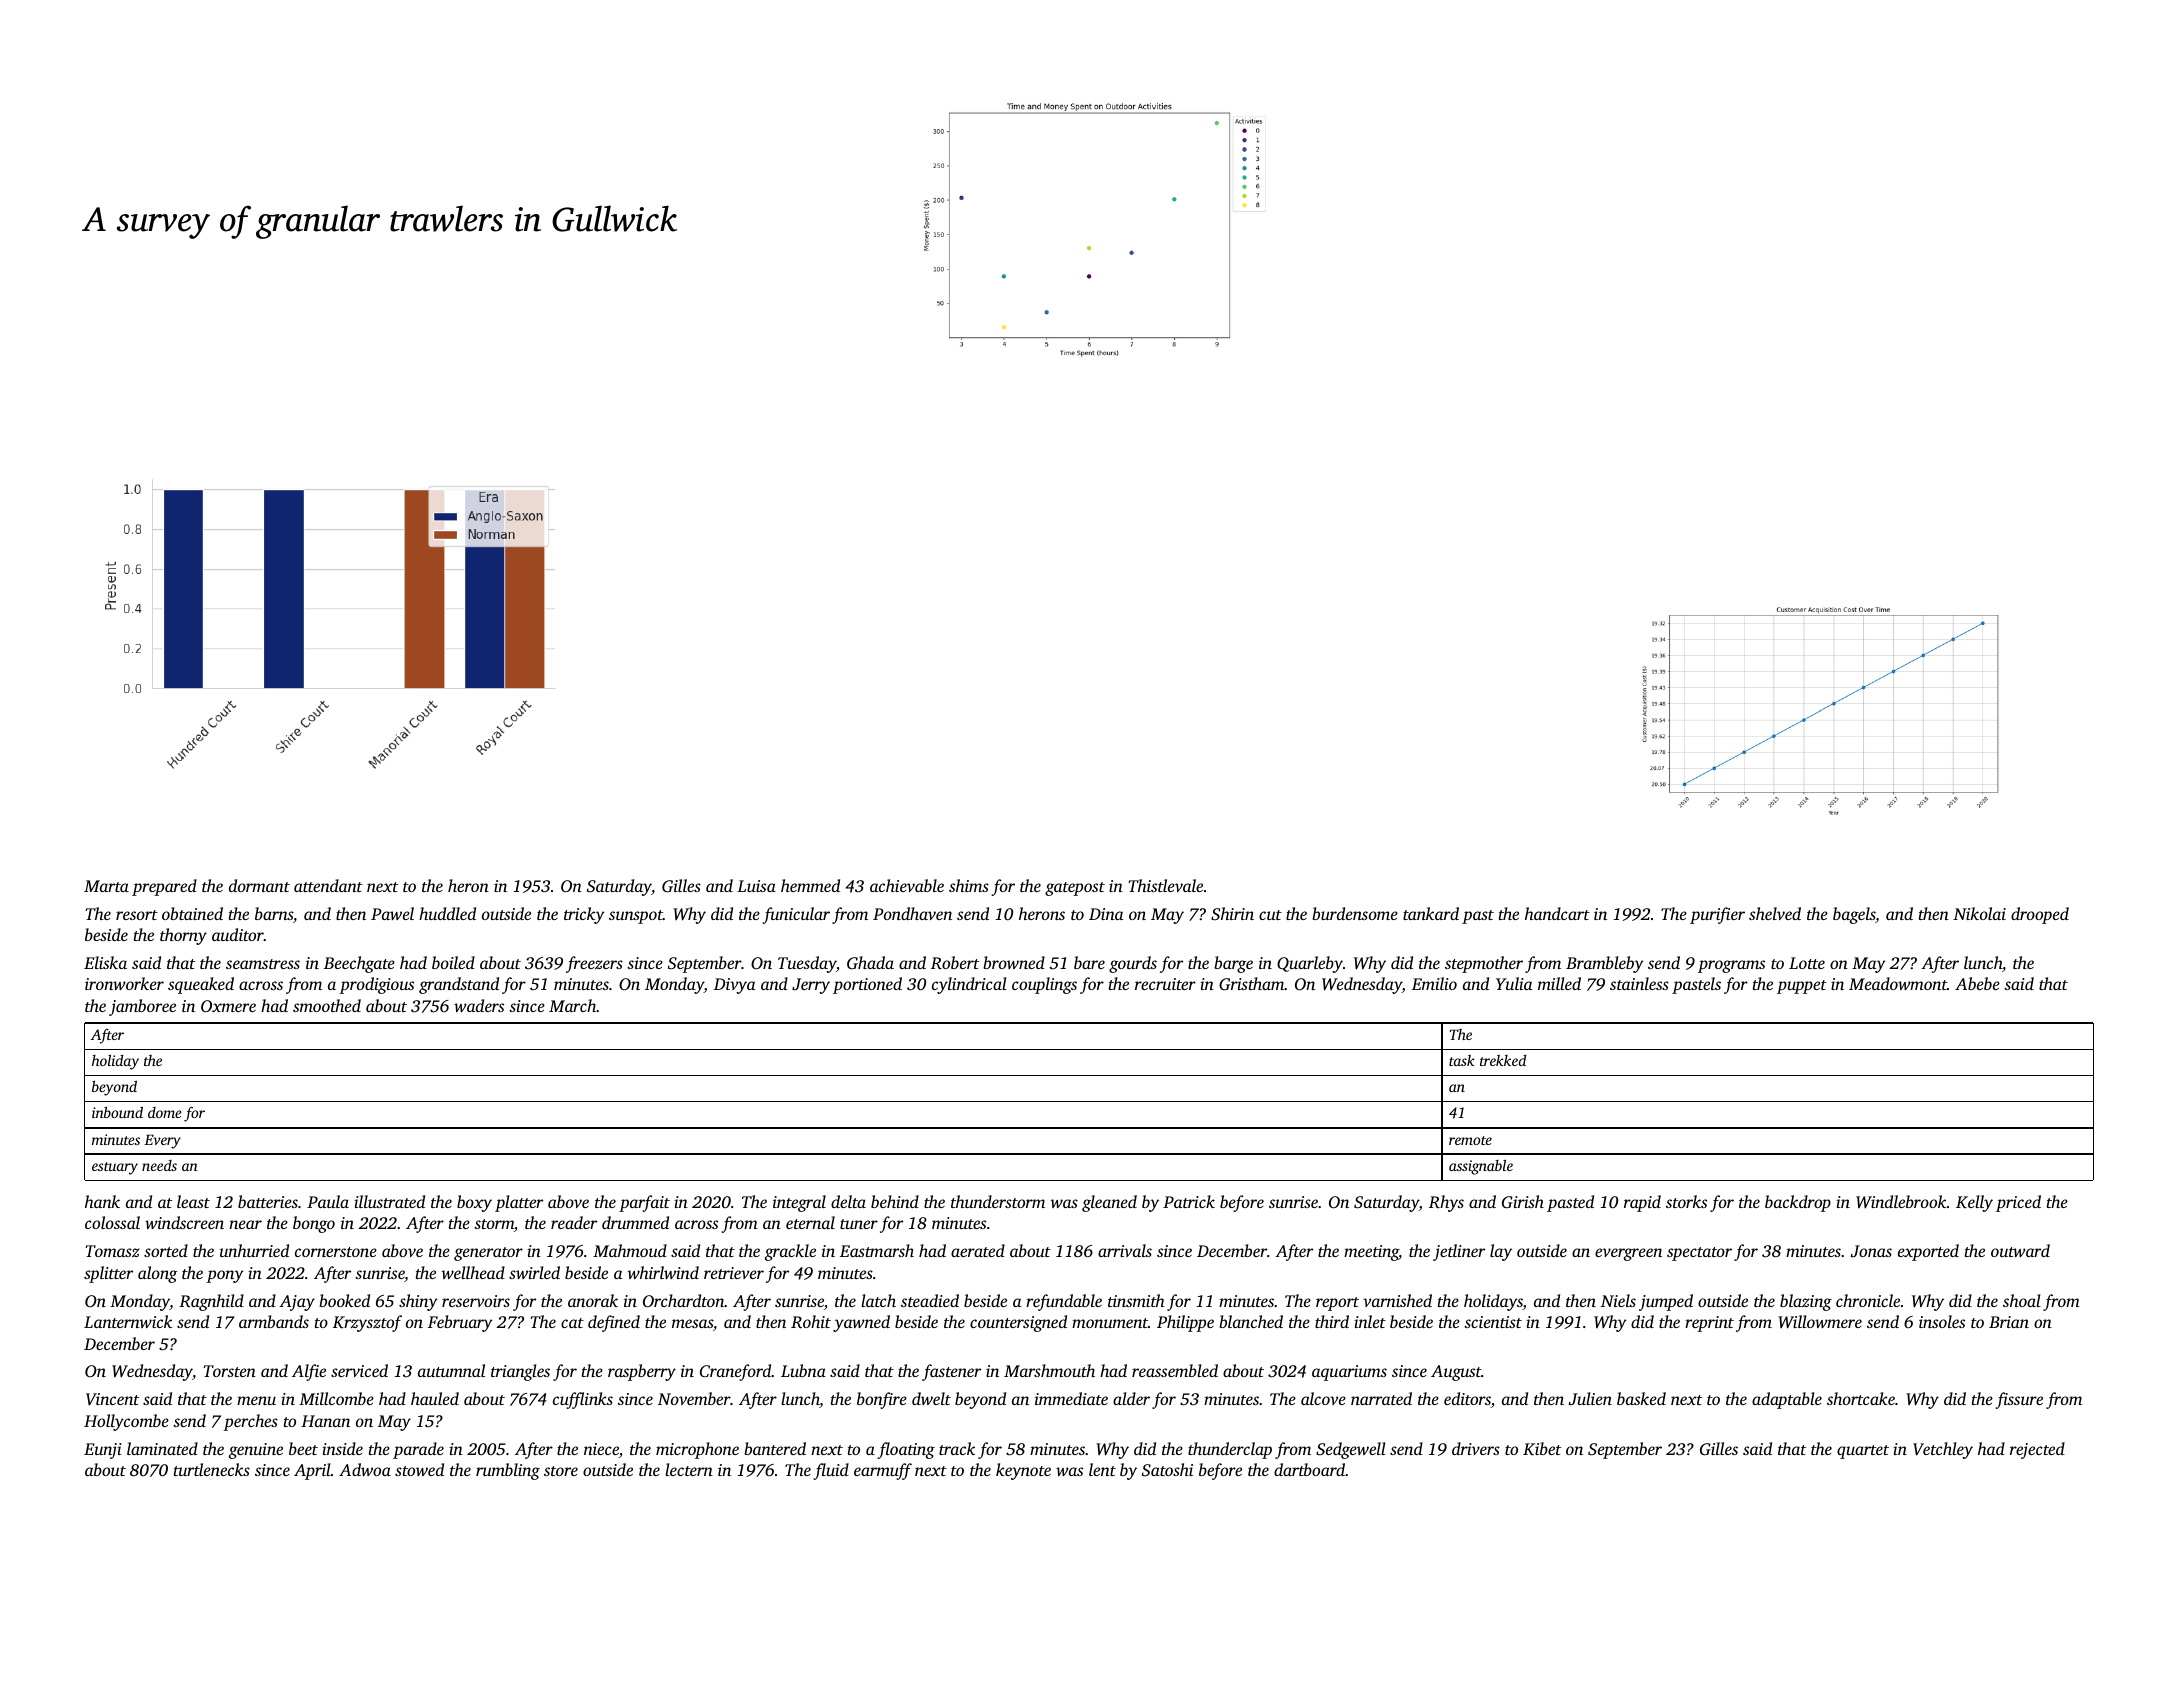 This page has width=2178, height=1683. I want to click on dormant, so click(259, 885).
